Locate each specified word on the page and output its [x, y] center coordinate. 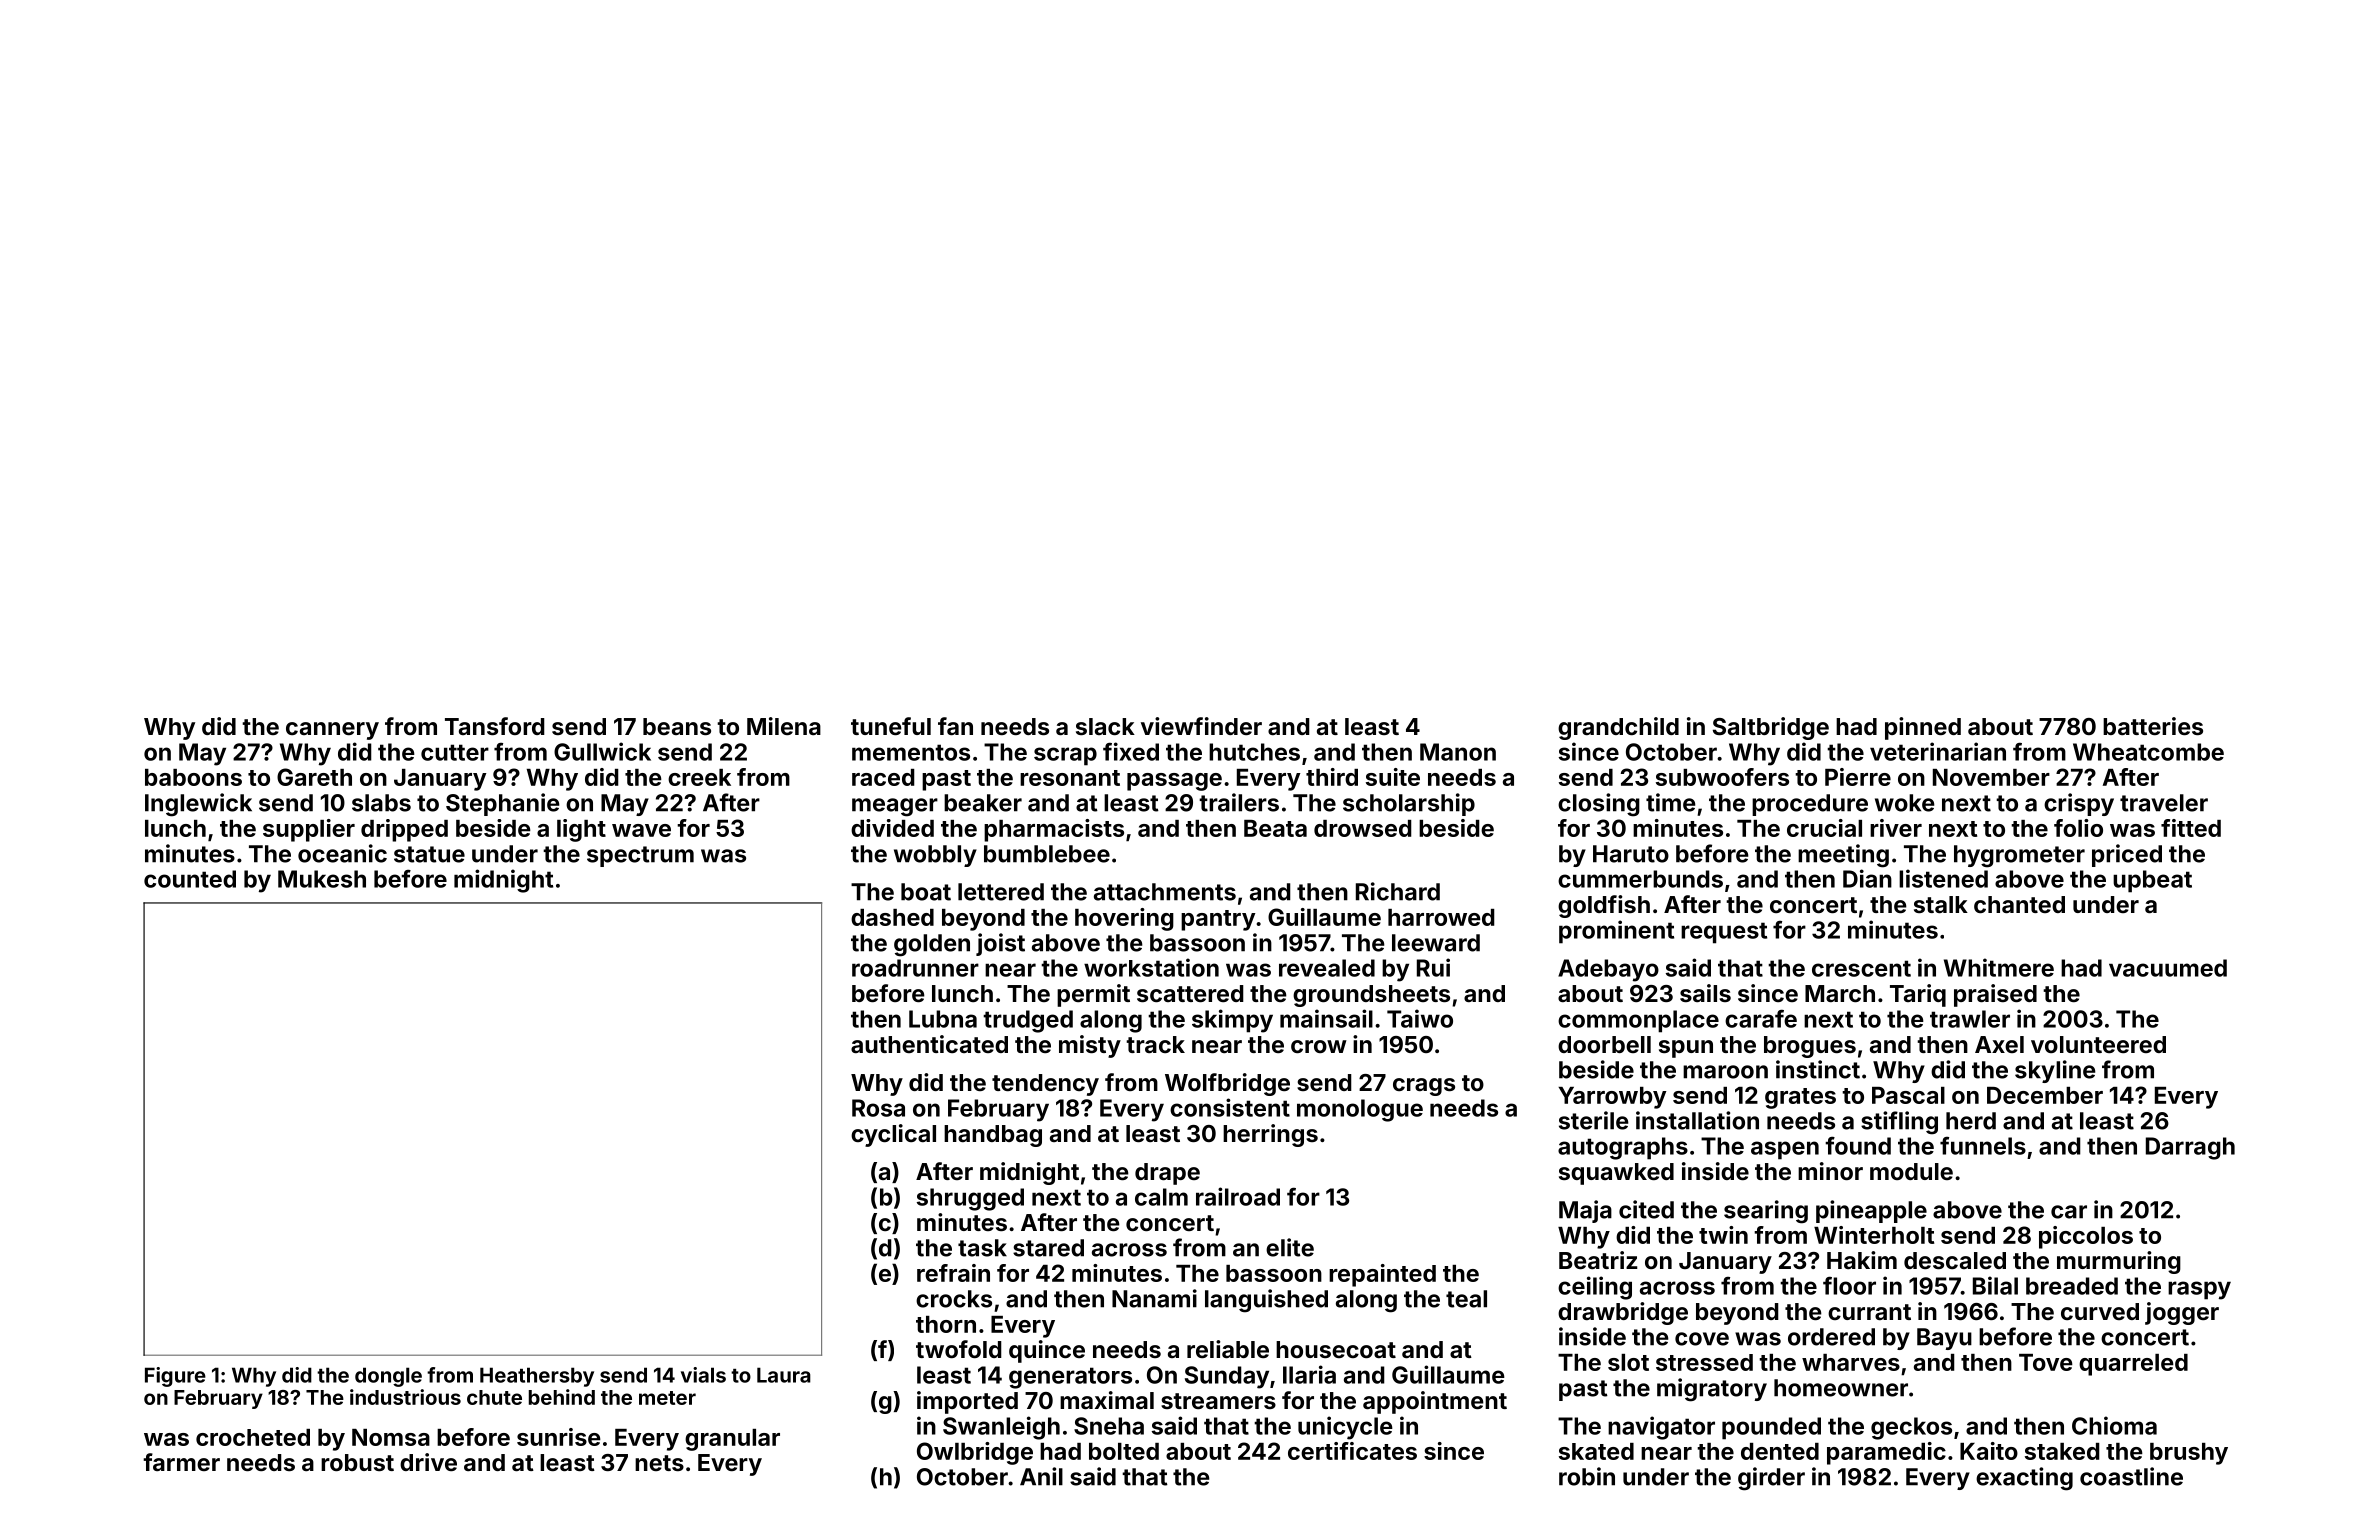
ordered [1831, 1337]
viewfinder [1201, 726]
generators [1070, 1378]
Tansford [495, 726]
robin [1587, 1476]
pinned [1923, 728]
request [1724, 933]
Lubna [943, 1019]
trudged [1028, 1021]
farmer [181, 1462]
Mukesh [322, 879]
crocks [954, 1299]
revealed [1327, 968]
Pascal [1908, 1095]
